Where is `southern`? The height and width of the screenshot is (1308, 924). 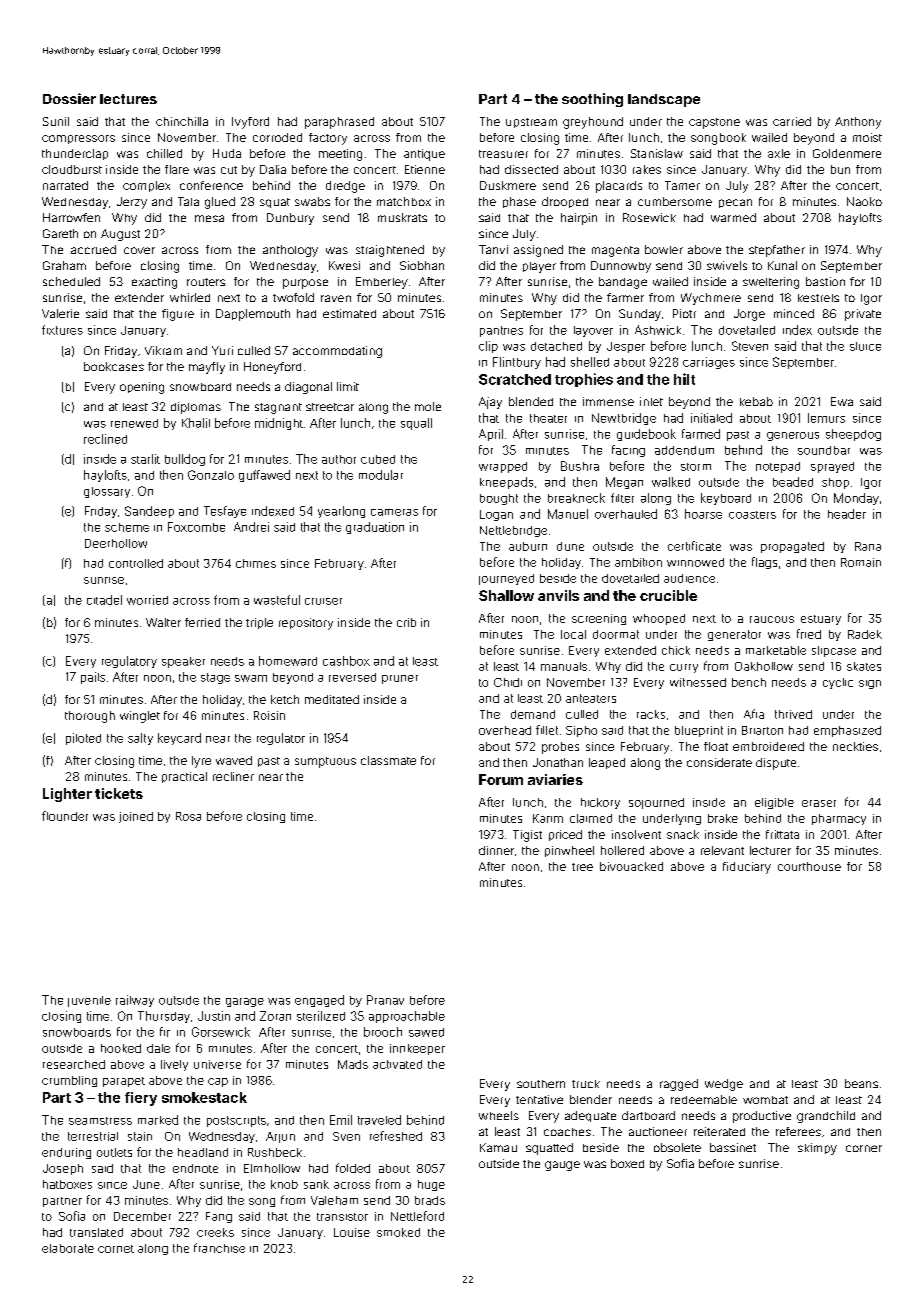
southern is located at coordinates (541, 1084).
